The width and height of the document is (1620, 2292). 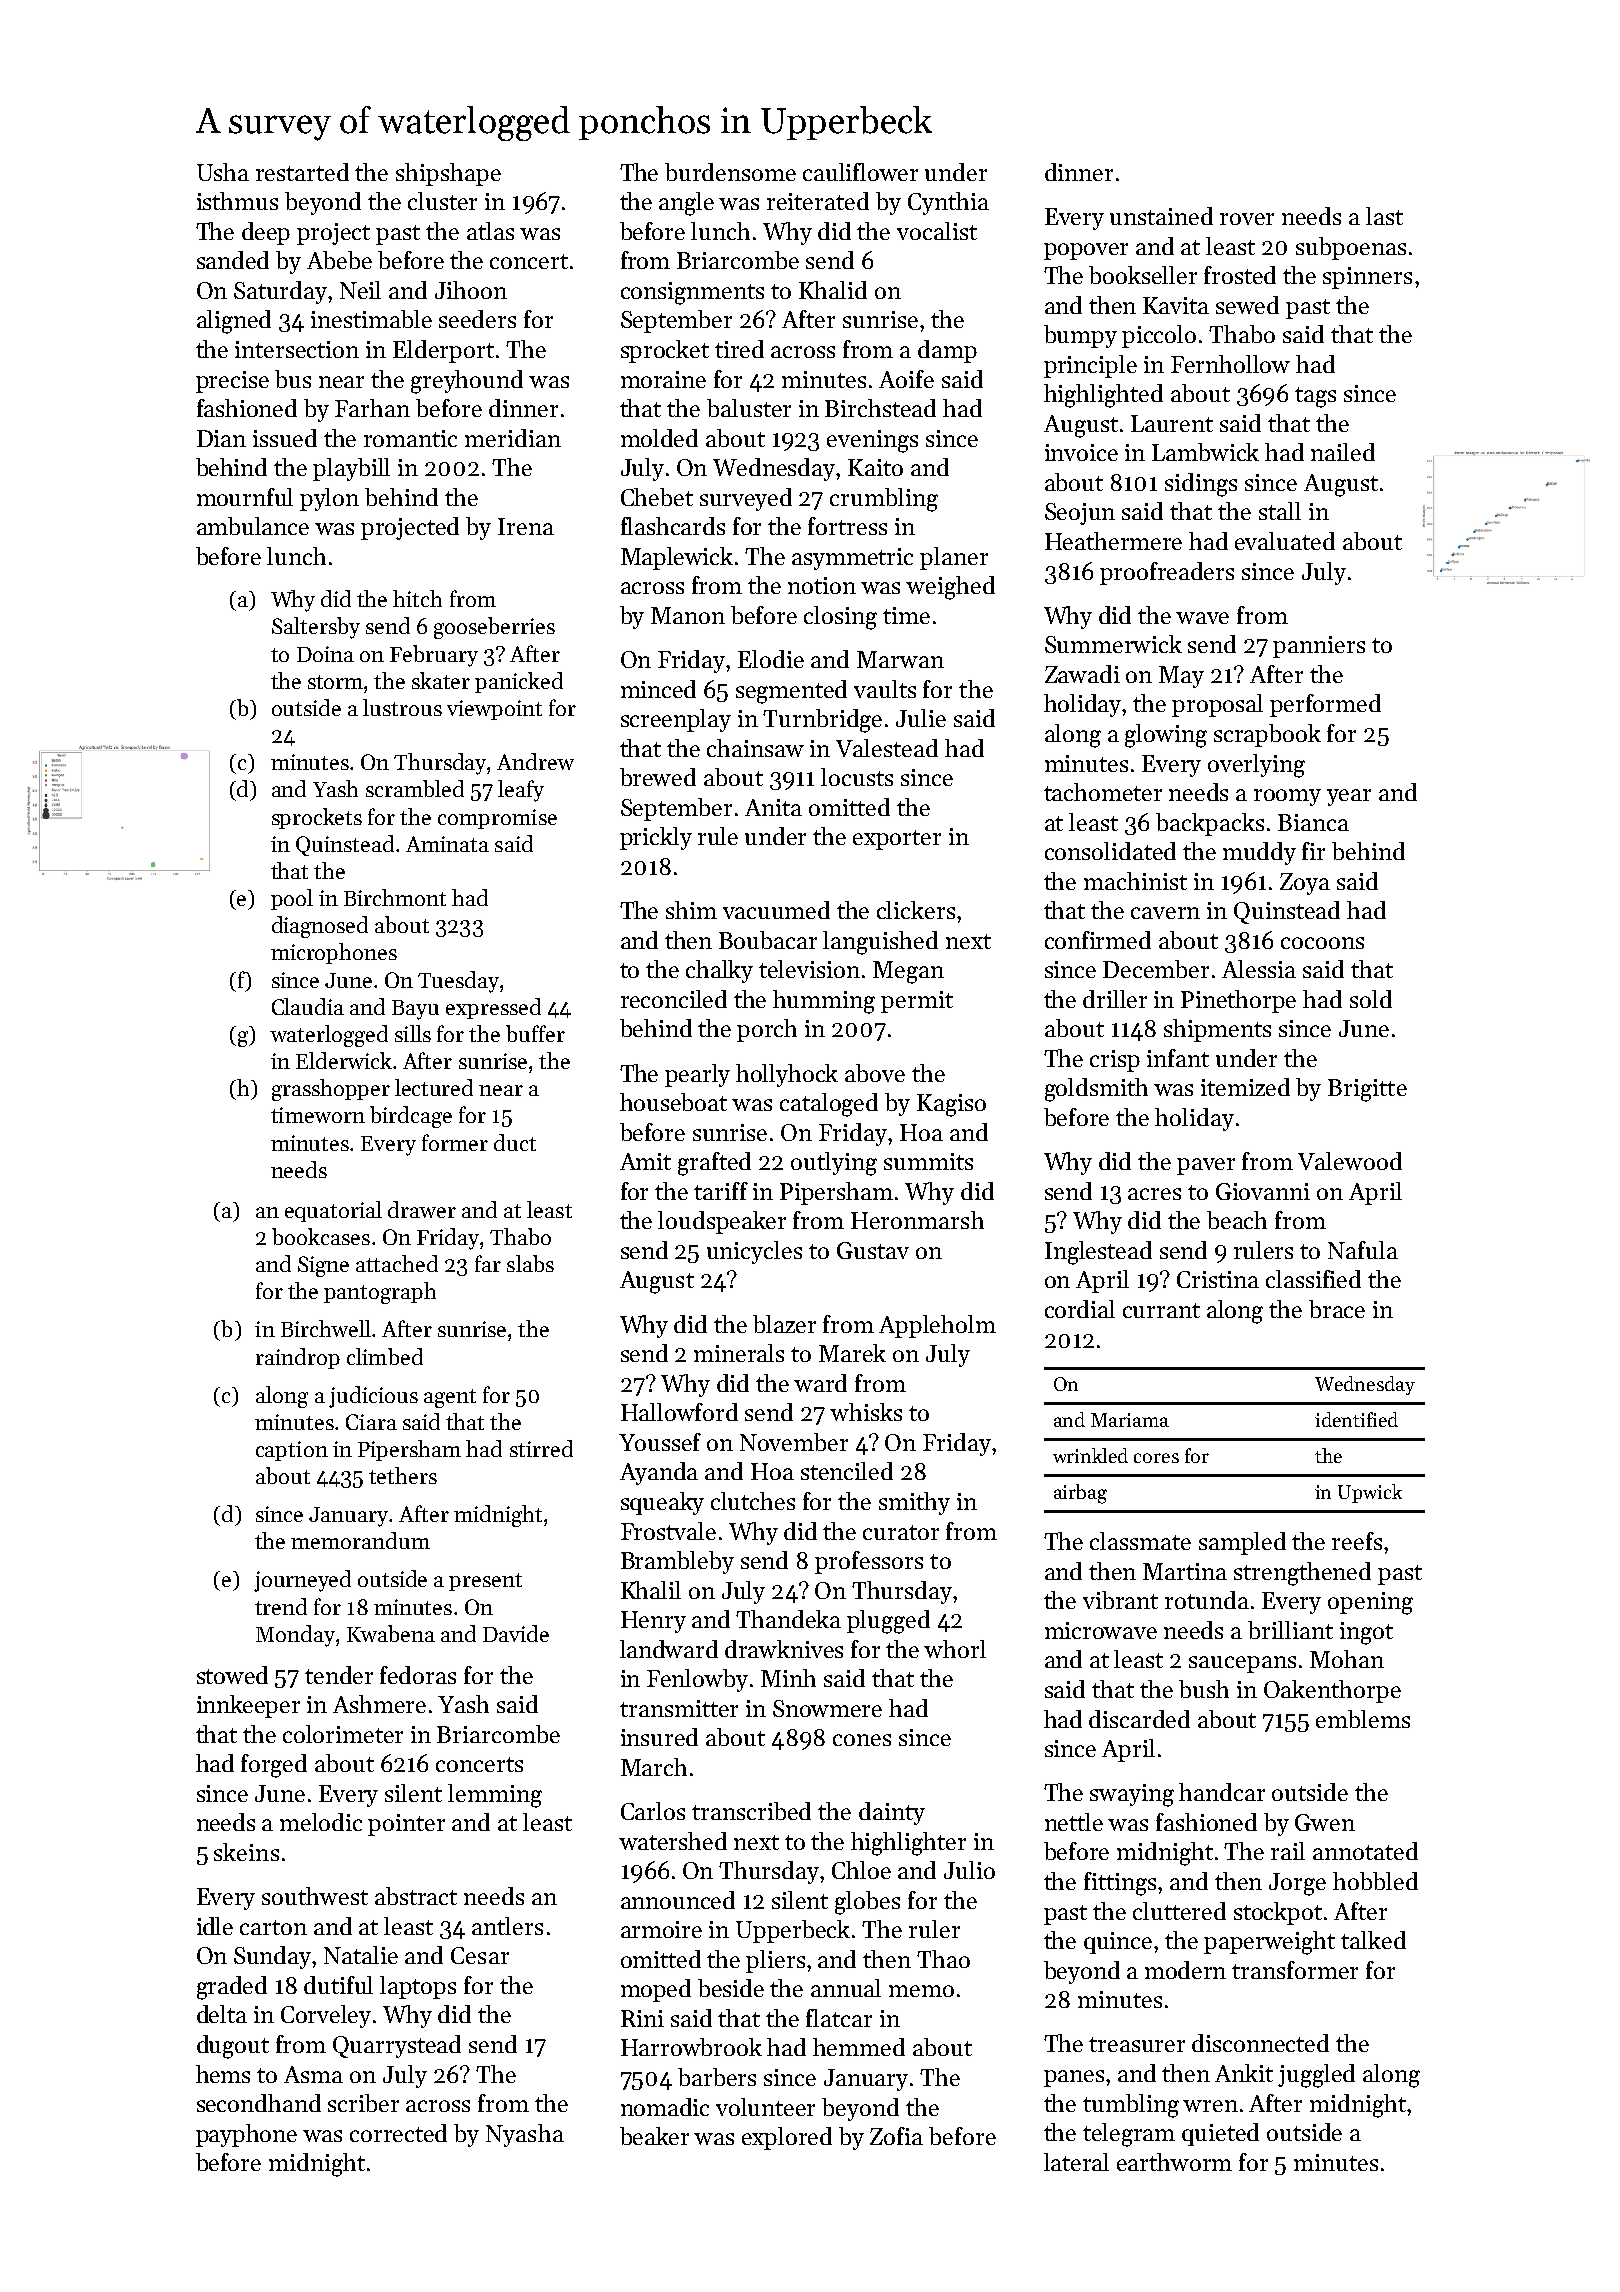 I want to click on skeins, so click(x=246, y=1852).
